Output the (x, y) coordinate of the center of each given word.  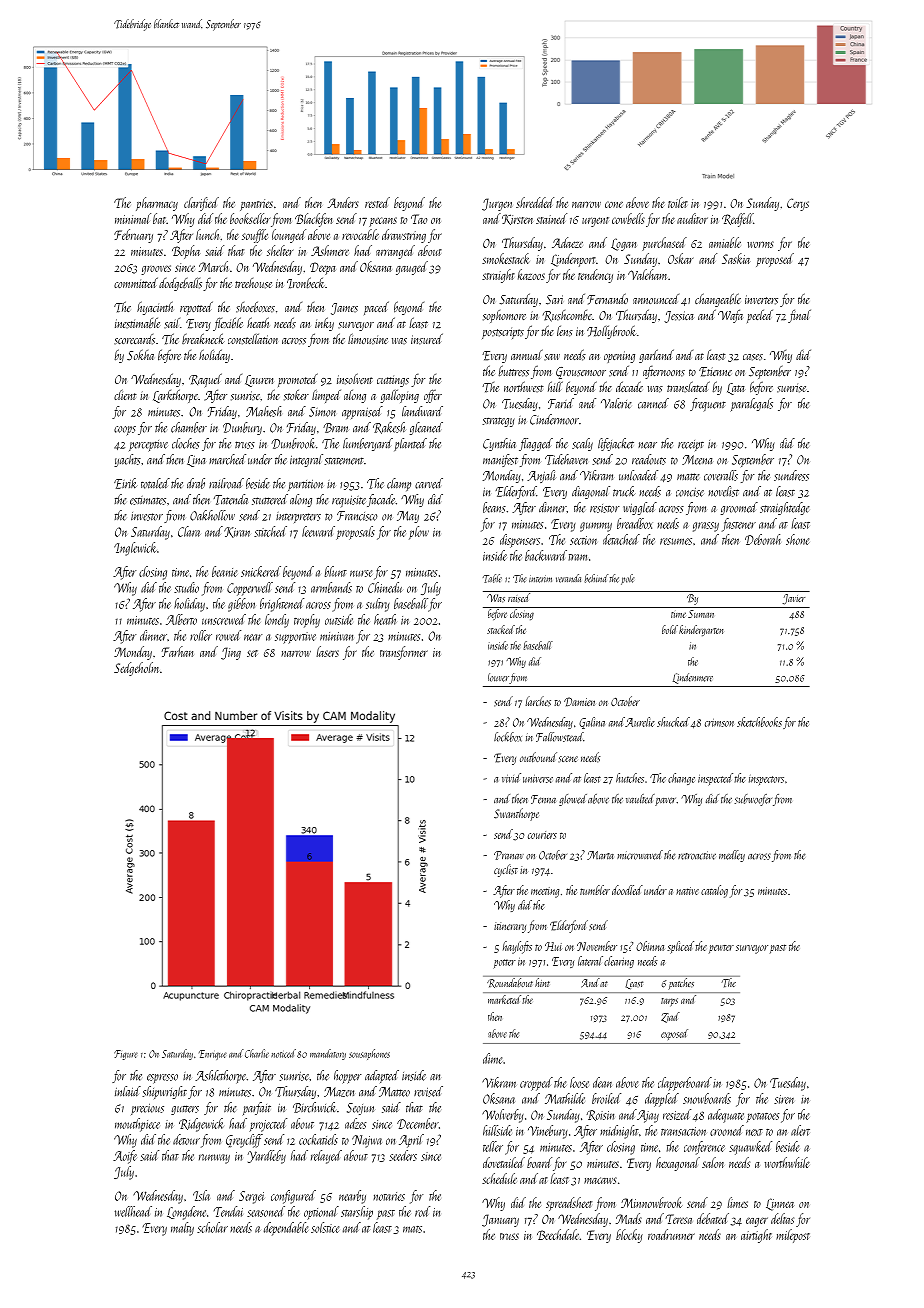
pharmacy (157, 204)
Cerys (798, 204)
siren (784, 1099)
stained (551, 218)
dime (492, 1058)
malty (182, 1229)
